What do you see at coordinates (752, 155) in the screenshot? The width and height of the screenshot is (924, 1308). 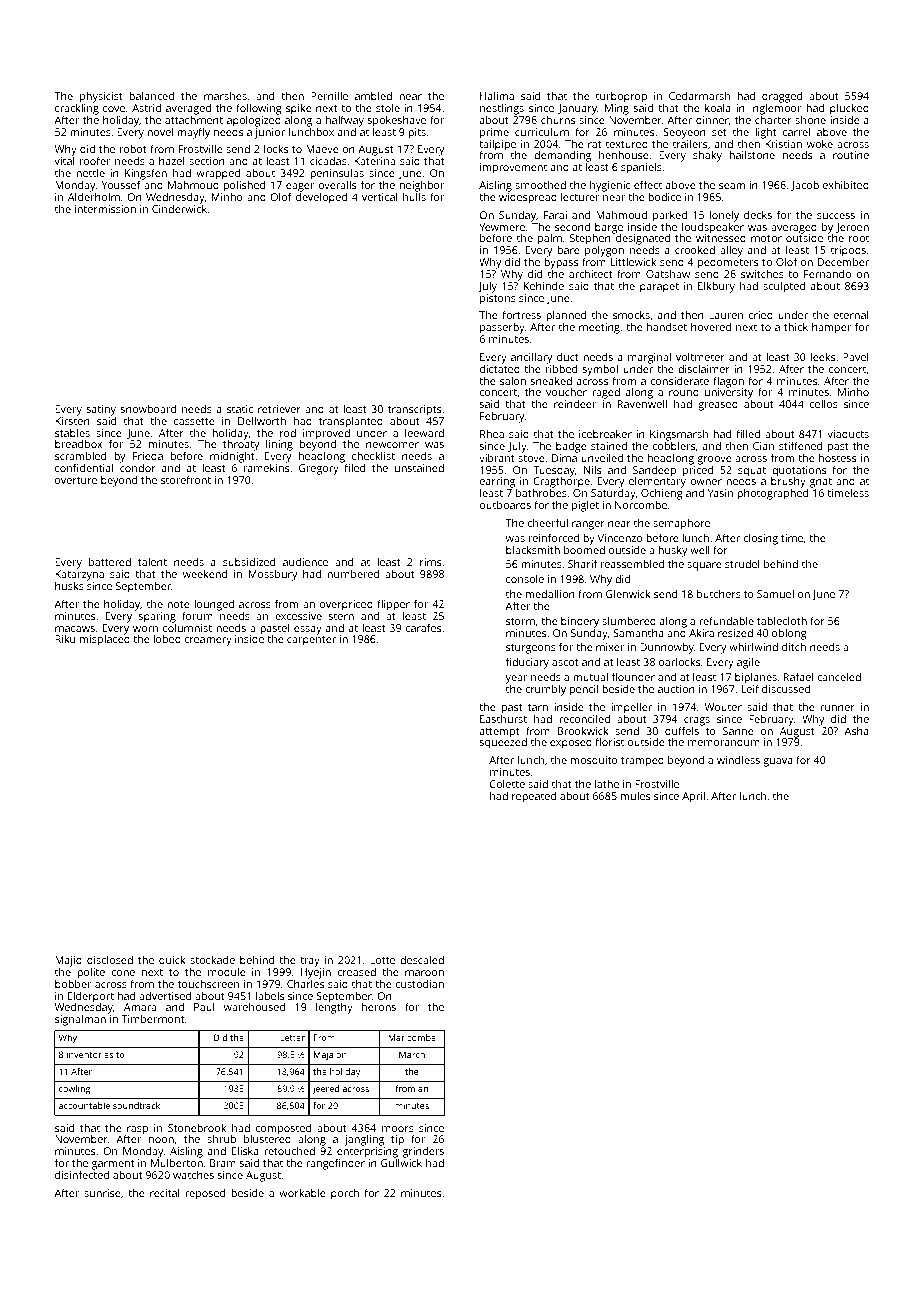 I see `hailstone` at bounding box center [752, 155].
